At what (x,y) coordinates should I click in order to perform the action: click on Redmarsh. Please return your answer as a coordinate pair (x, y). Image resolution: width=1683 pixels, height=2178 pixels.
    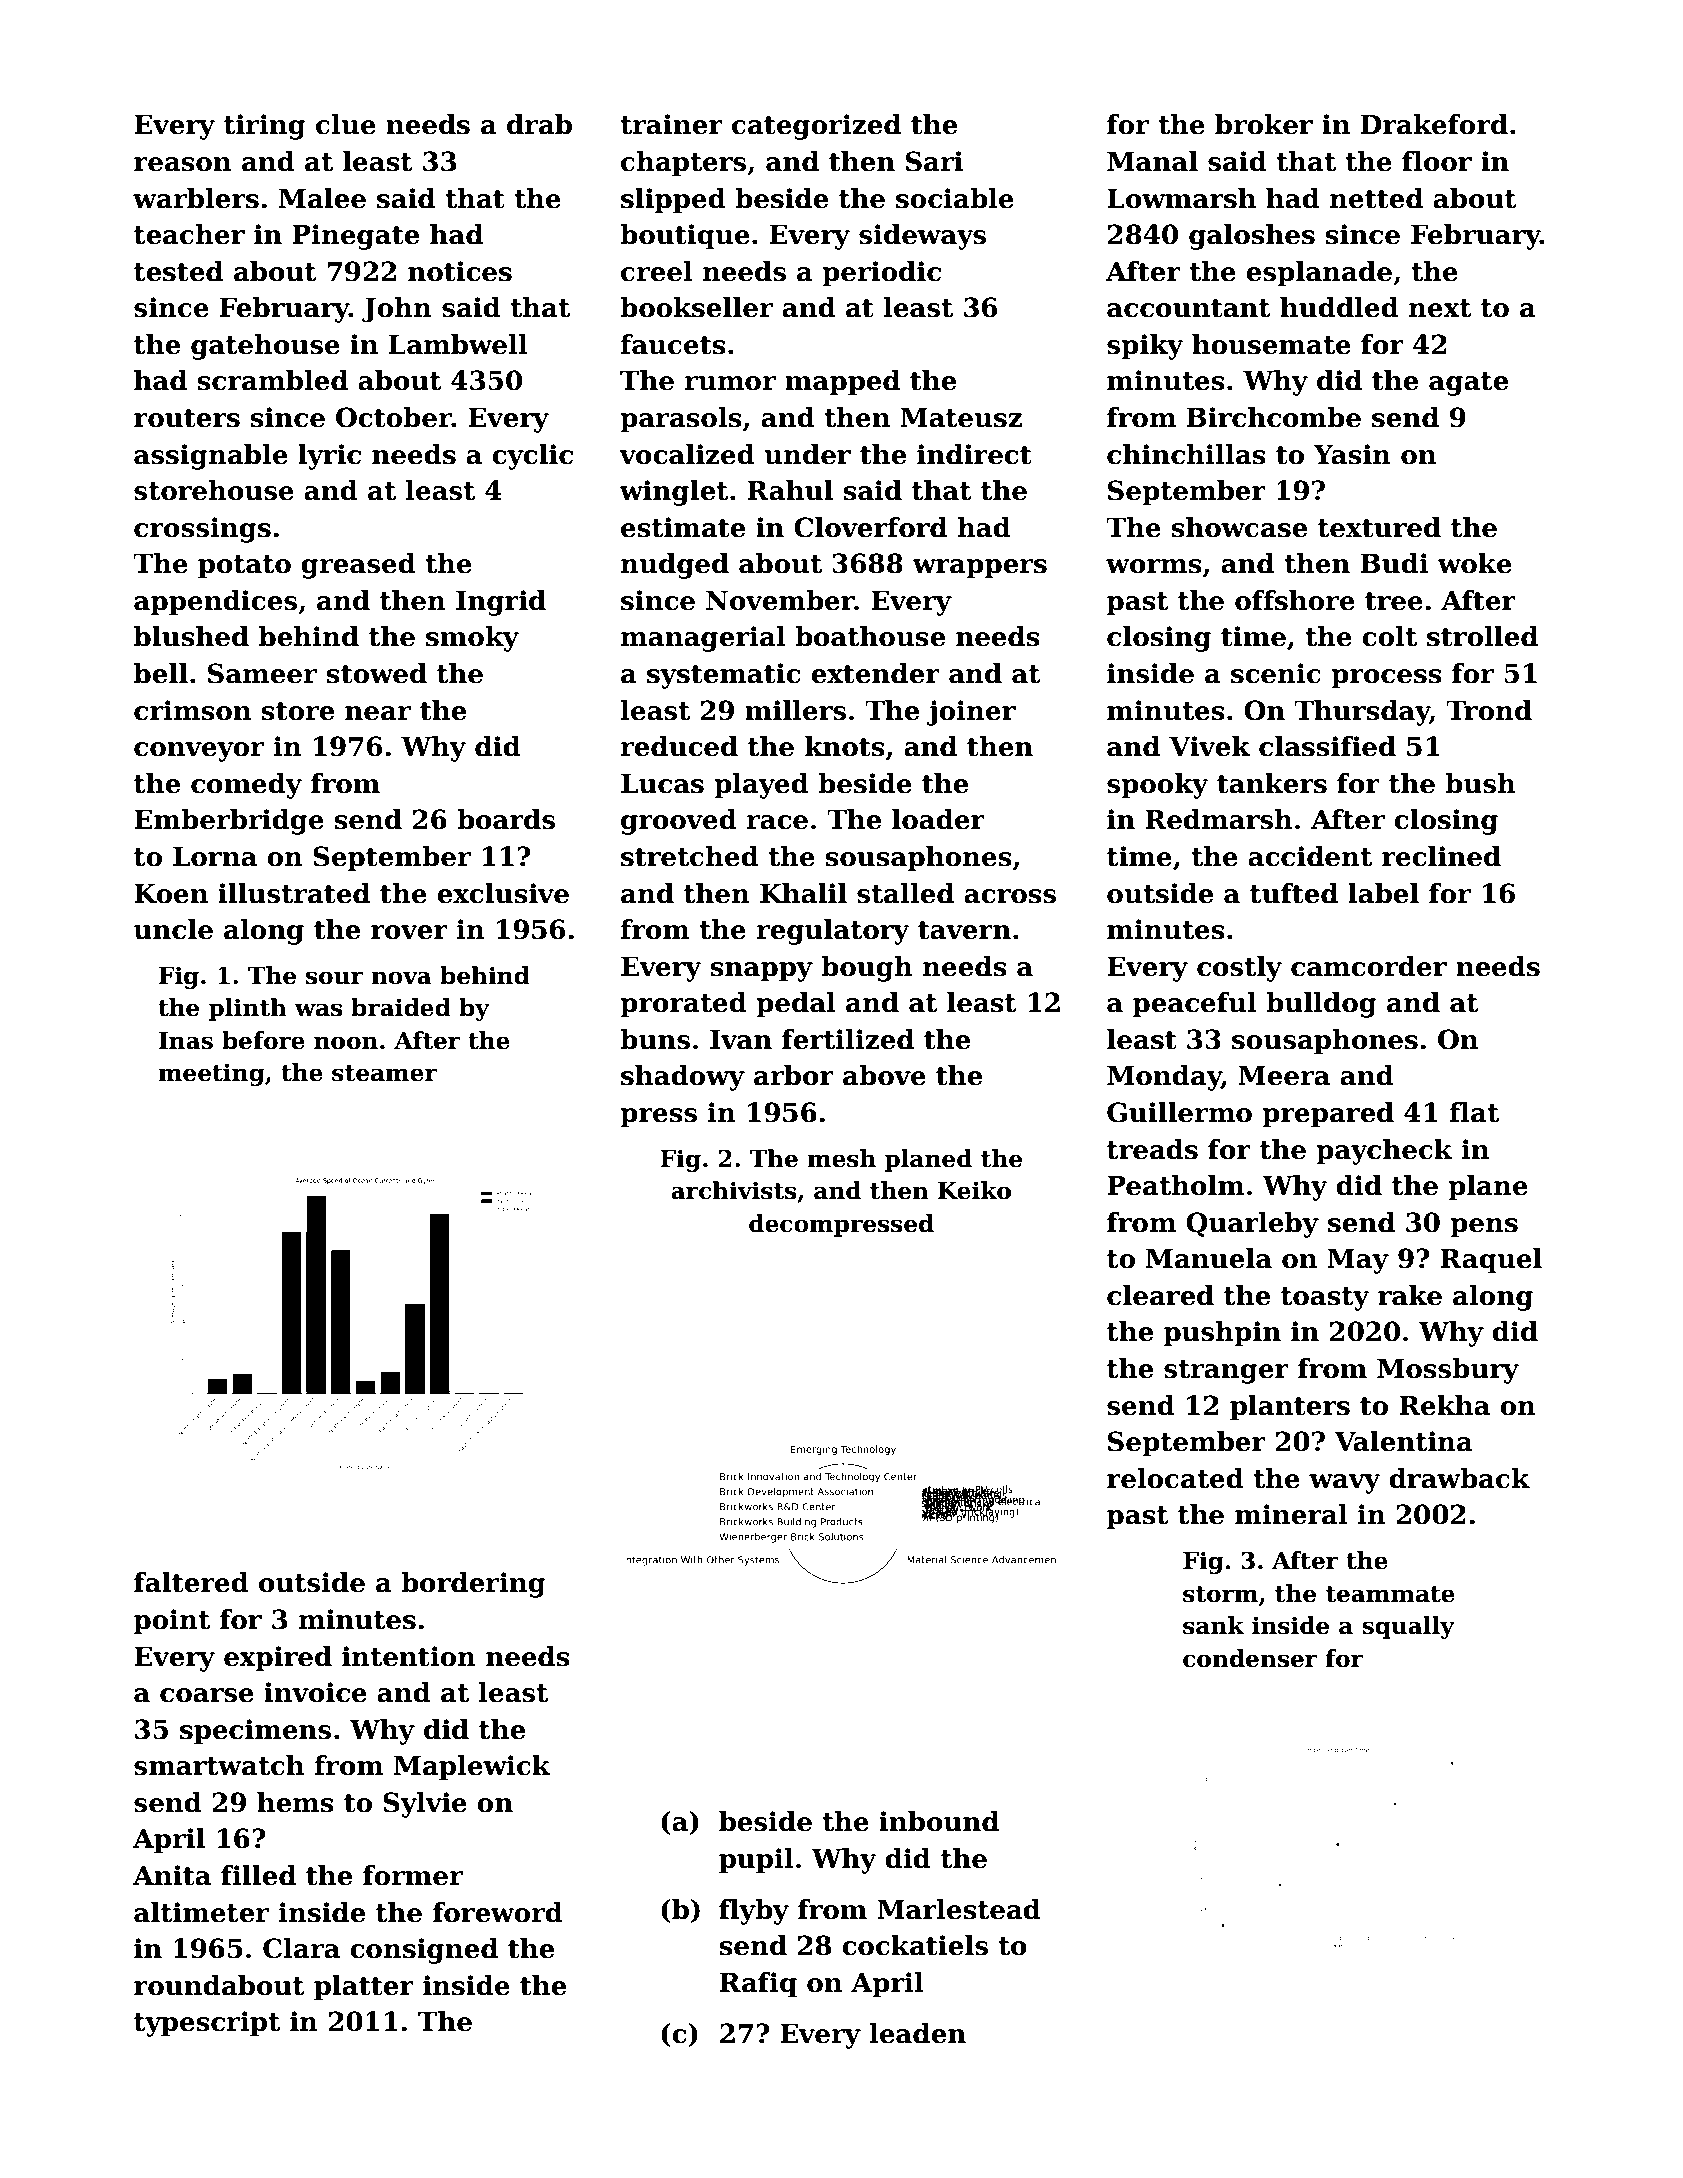
    Looking at the image, I should click on (1219, 819).
